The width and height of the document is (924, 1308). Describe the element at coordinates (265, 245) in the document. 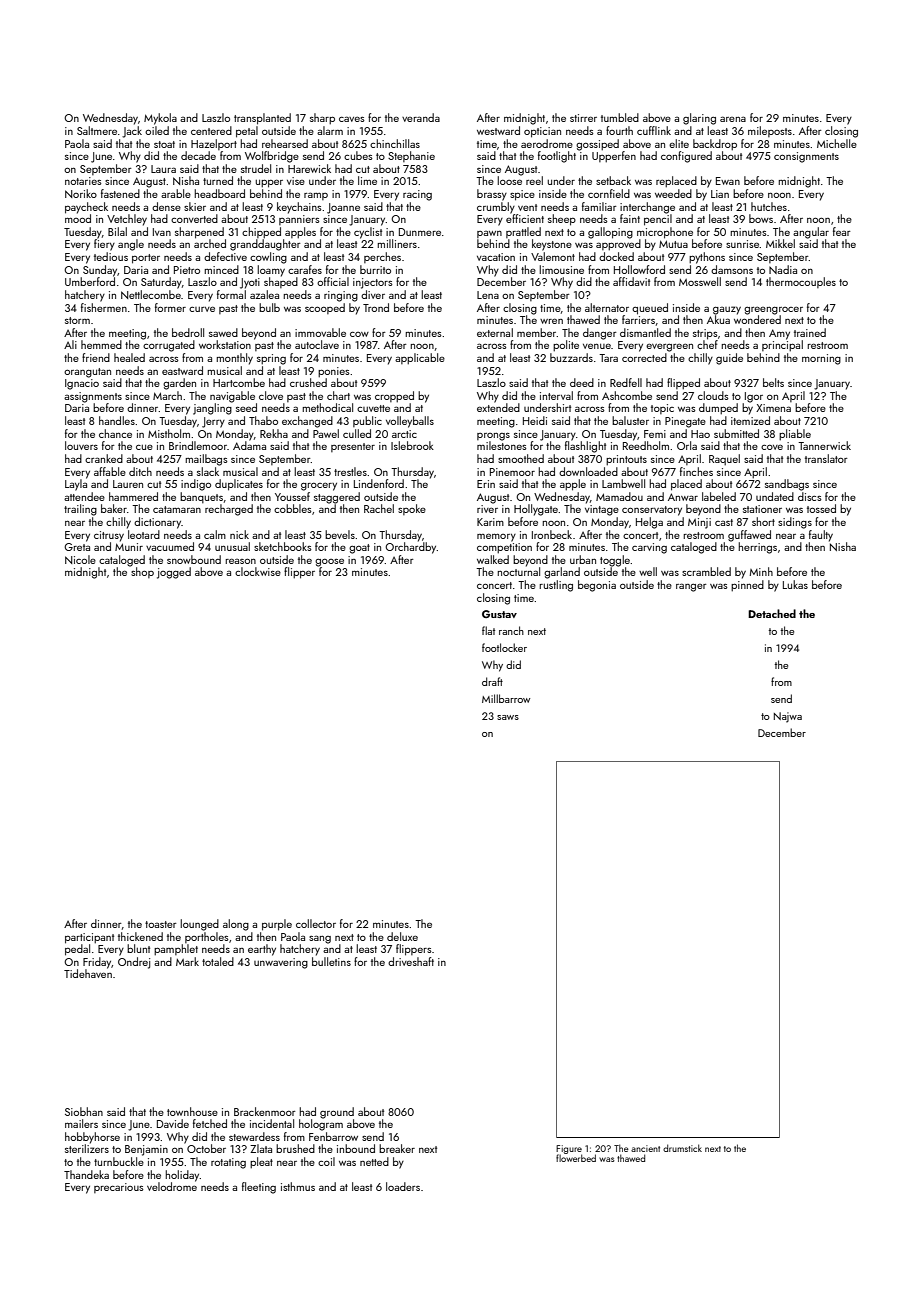

I see `granddaughter` at that location.
